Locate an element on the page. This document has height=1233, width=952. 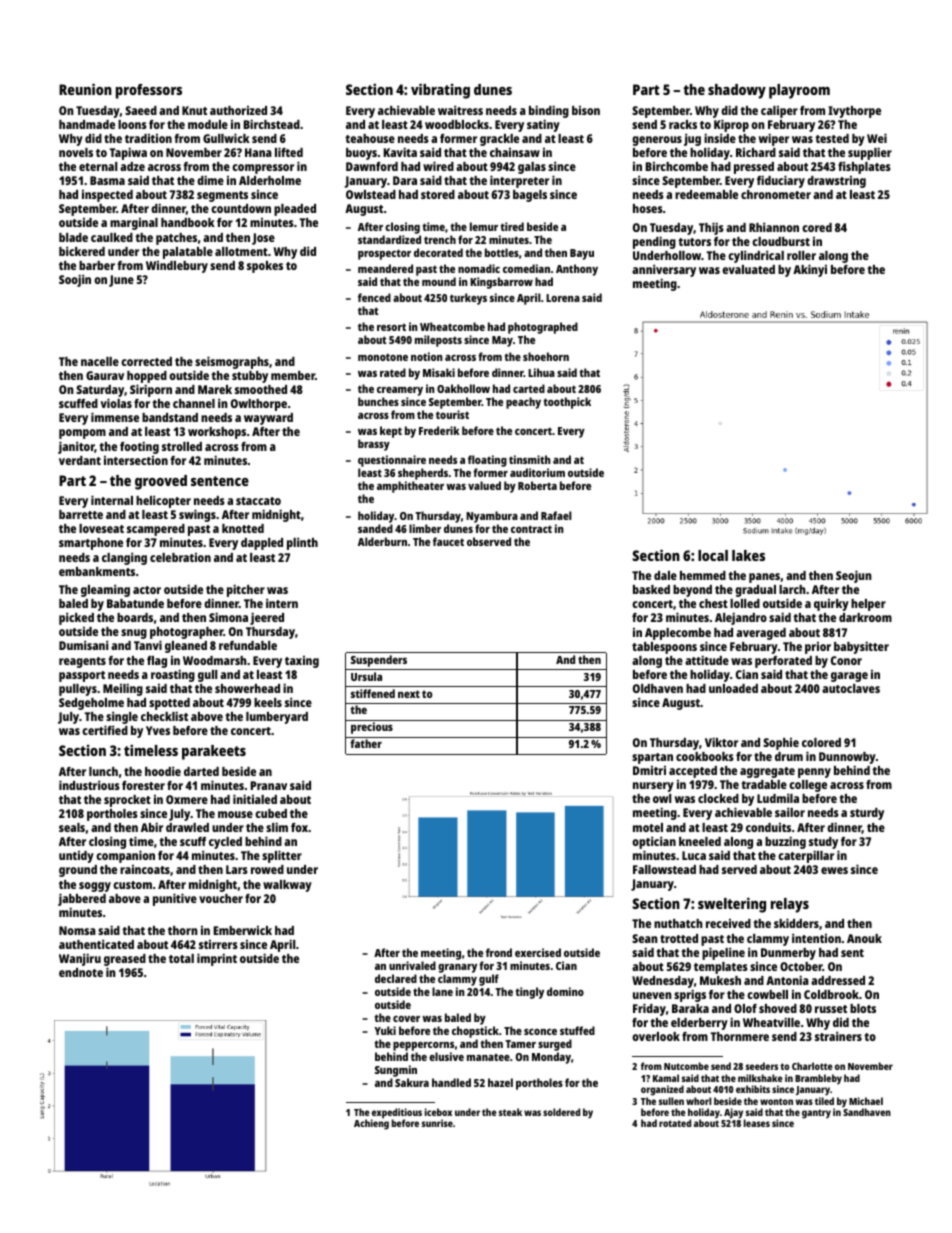
next is located at coordinates (409, 694).
